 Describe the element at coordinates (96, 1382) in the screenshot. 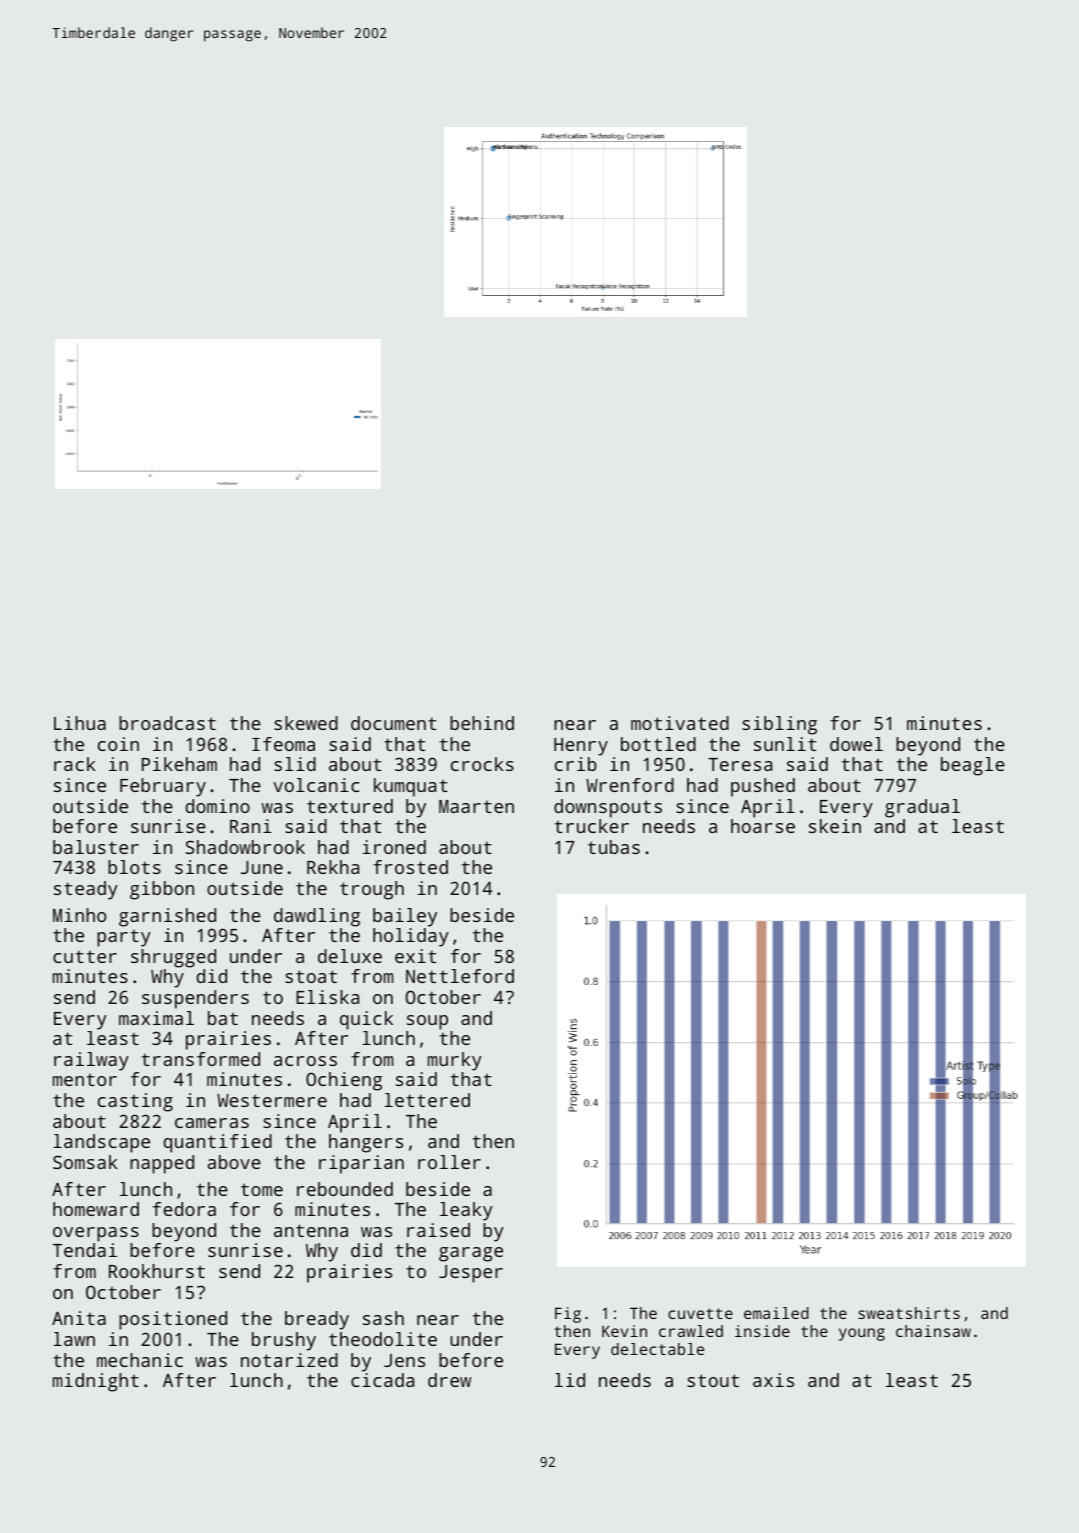

I see `midnight` at that location.
